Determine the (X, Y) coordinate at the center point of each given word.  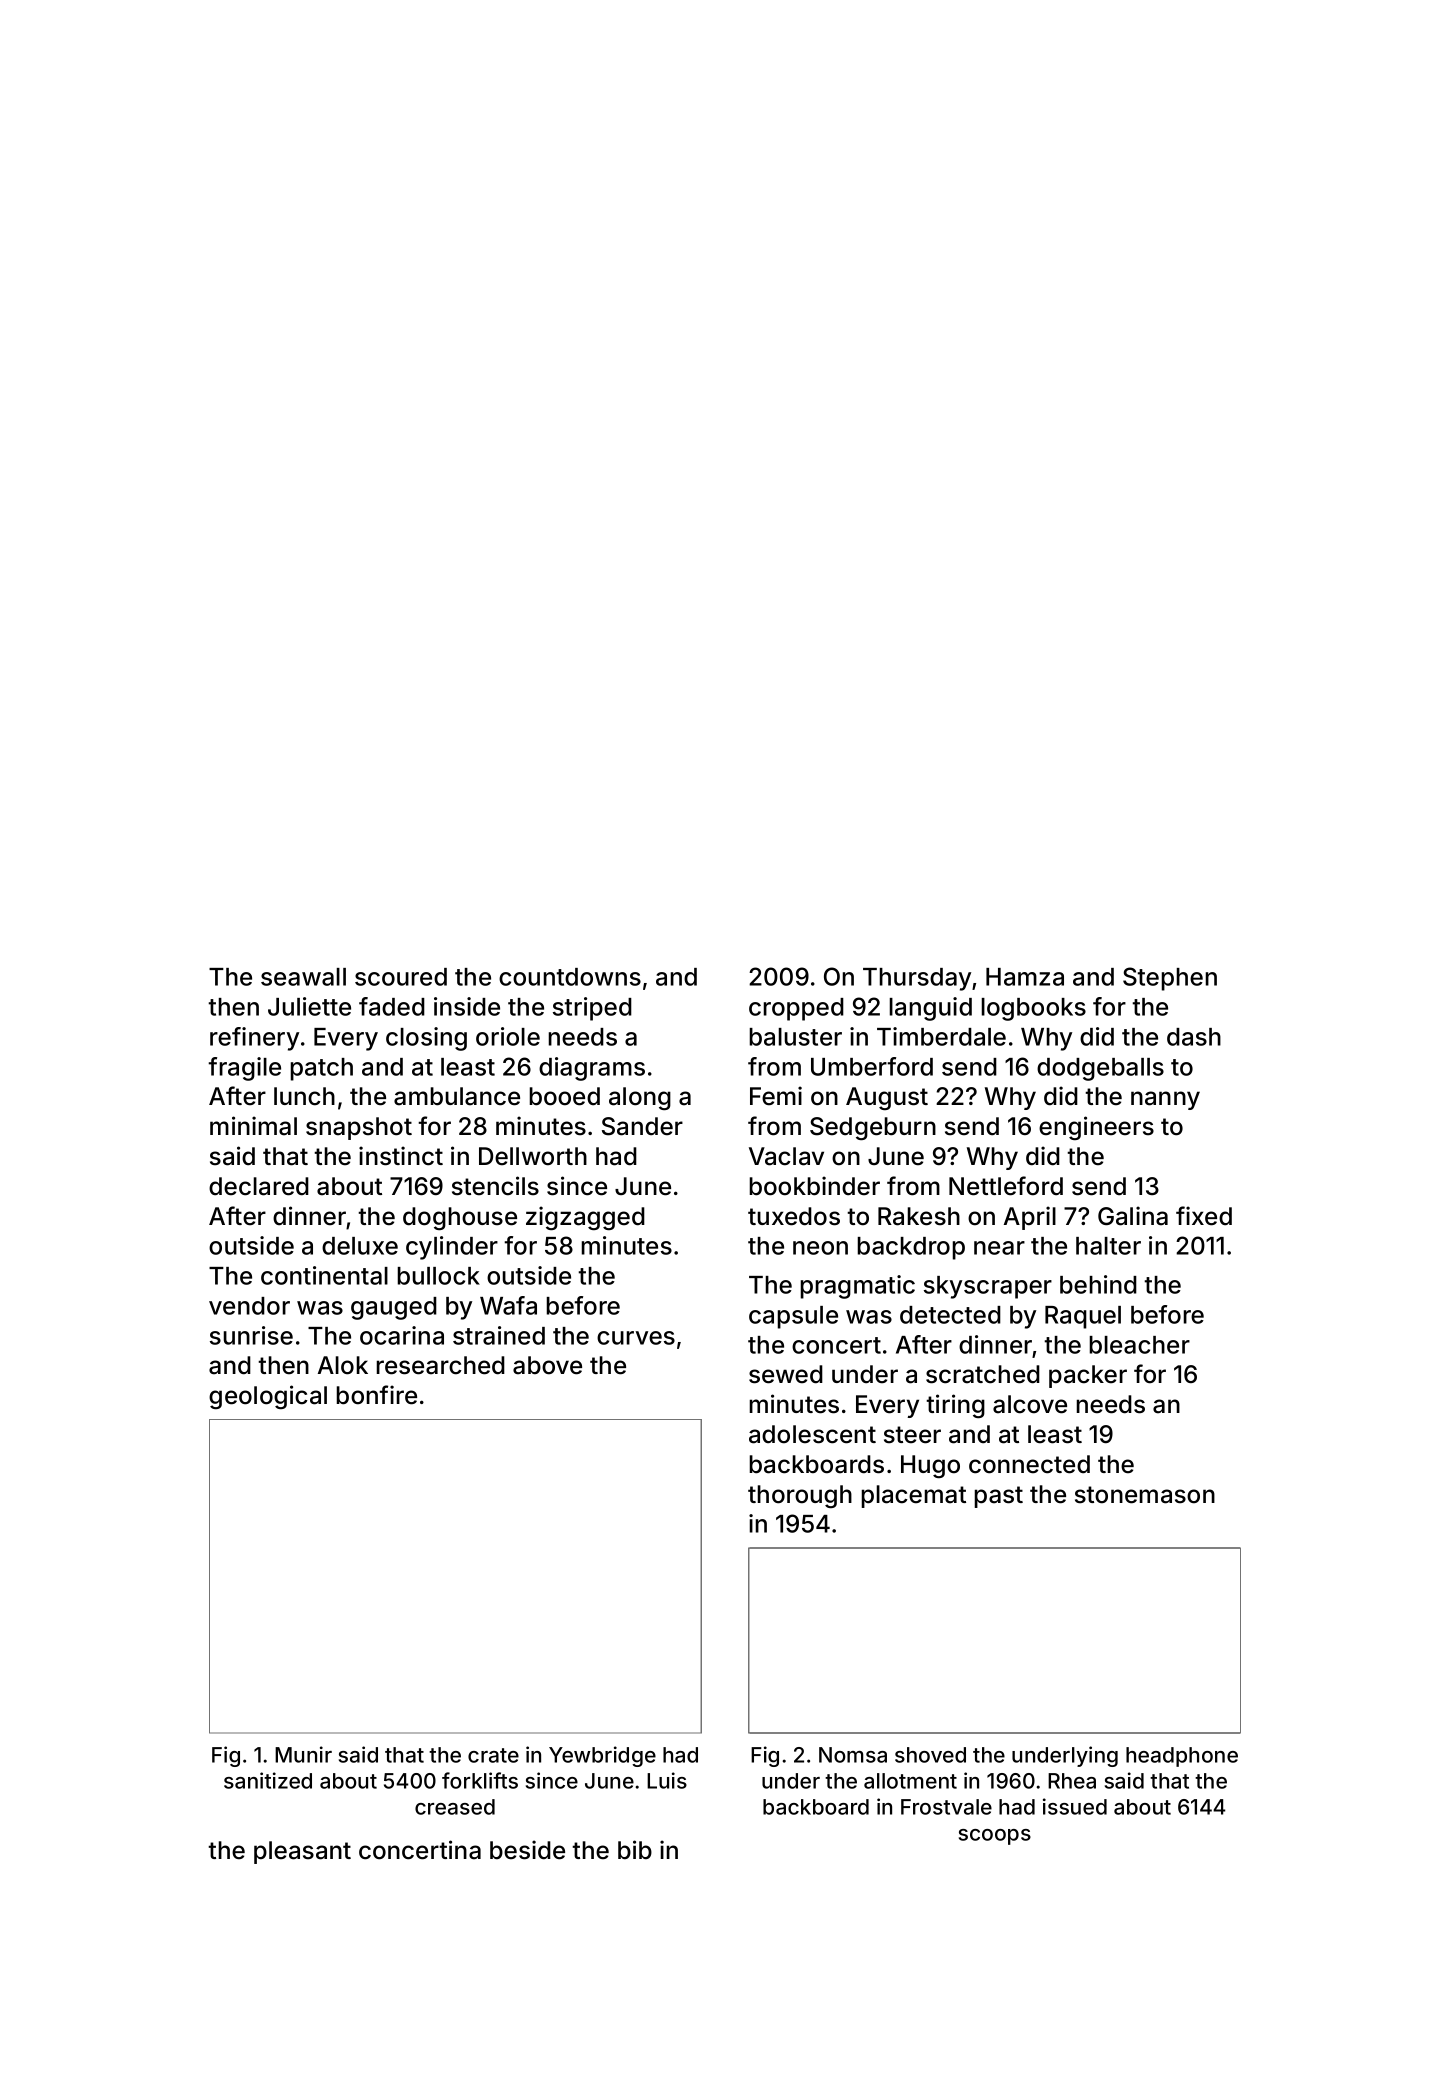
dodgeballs (1100, 1069)
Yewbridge (602, 1756)
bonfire (377, 1395)
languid (931, 1009)
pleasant (302, 1852)
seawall (303, 977)
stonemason (1145, 1495)
